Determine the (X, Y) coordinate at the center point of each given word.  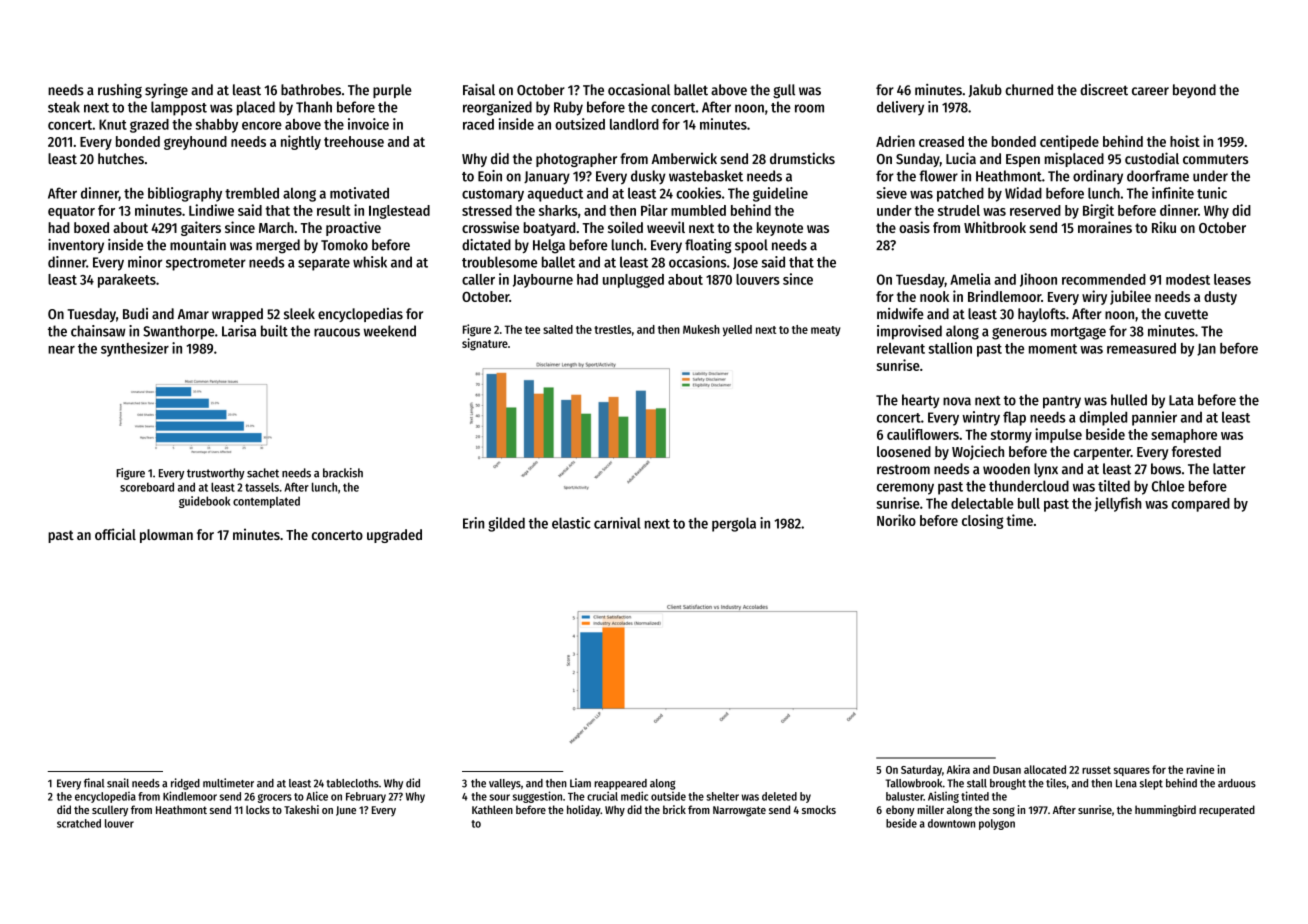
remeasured (1141, 348)
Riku (1164, 227)
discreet (1104, 90)
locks (258, 809)
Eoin (490, 176)
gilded (506, 524)
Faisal (479, 89)
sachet (263, 473)
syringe (166, 91)
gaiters (201, 228)
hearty (921, 401)
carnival (617, 523)
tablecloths (352, 783)
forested (1196, 451)
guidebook (204, 502)
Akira (958, 769)
